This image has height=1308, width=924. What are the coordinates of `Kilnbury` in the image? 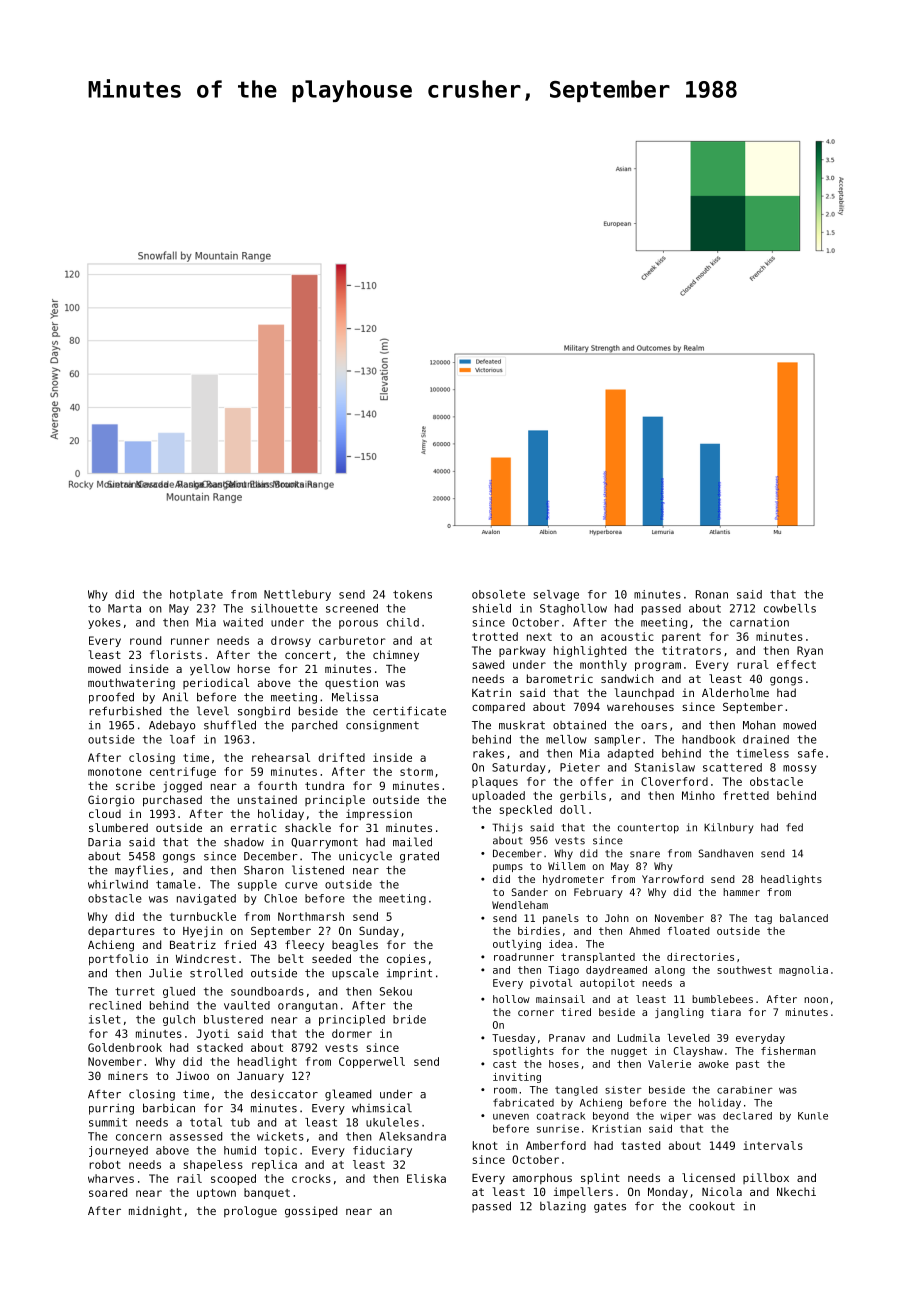 It's located at (728, 828).
